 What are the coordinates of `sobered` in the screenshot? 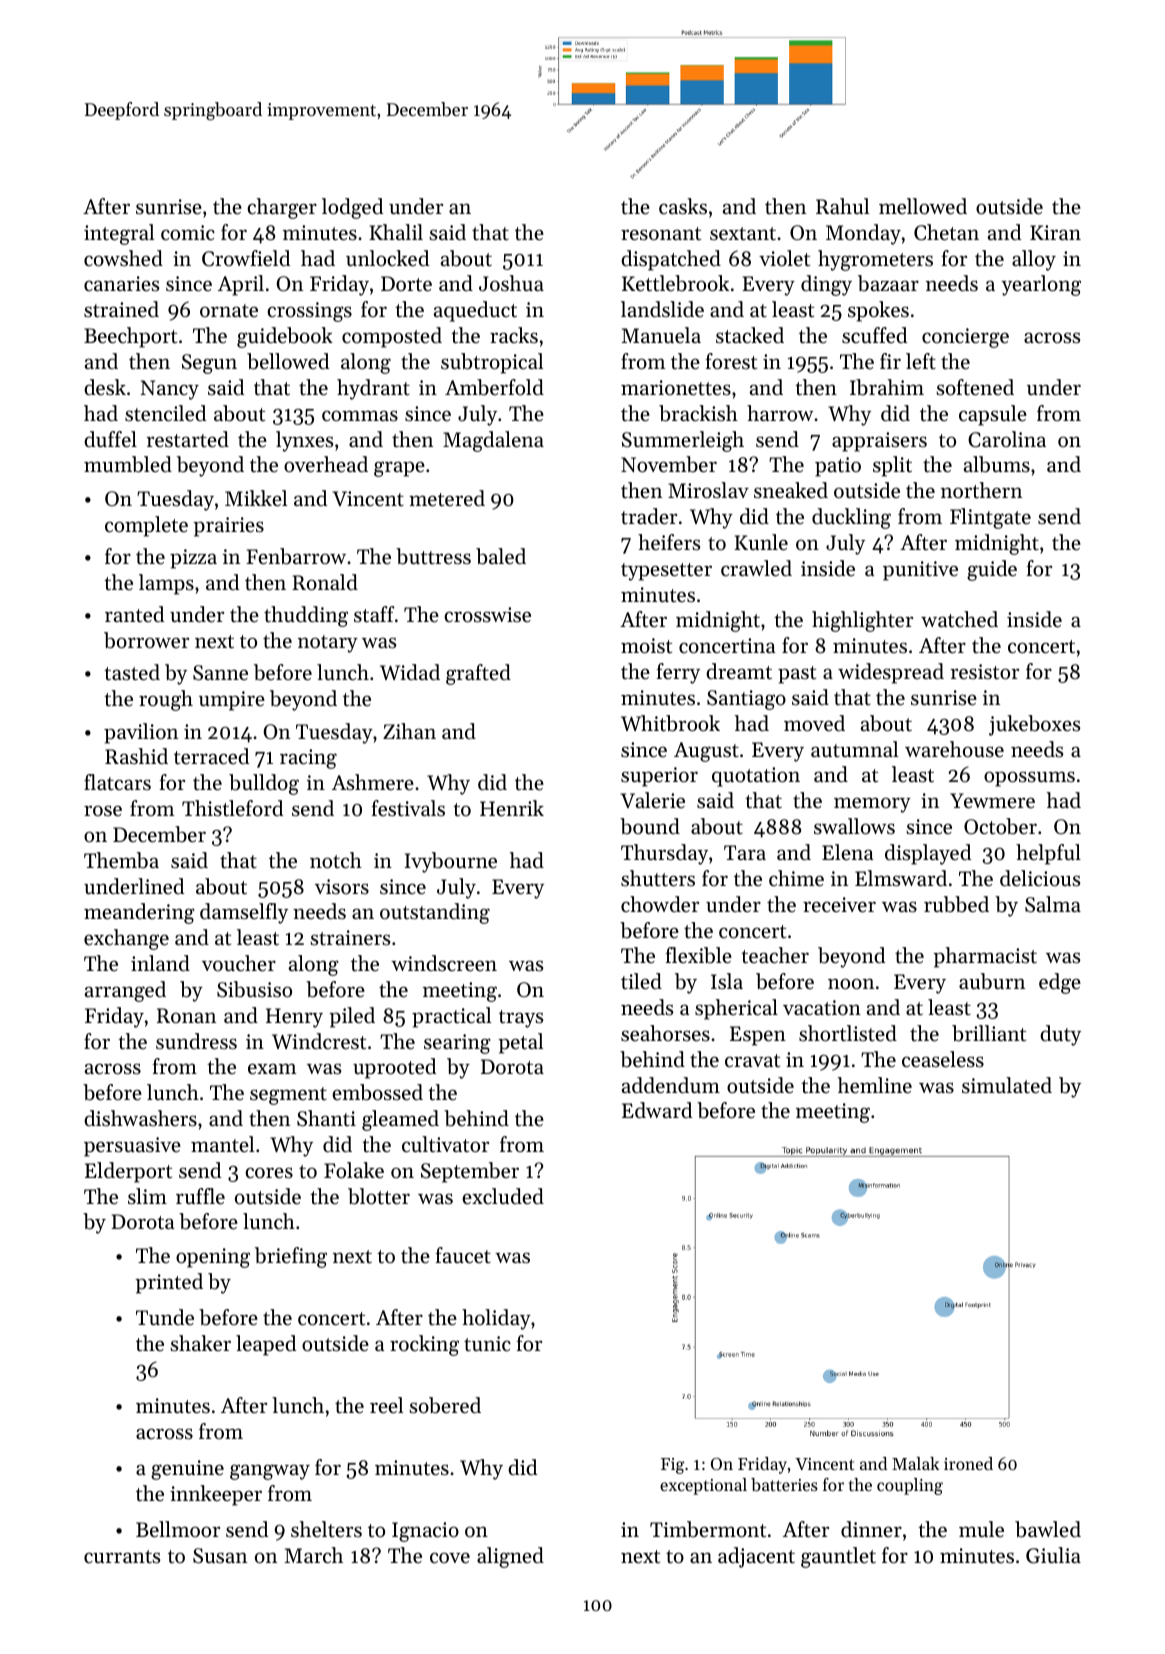 It's located at (445, 1405).
